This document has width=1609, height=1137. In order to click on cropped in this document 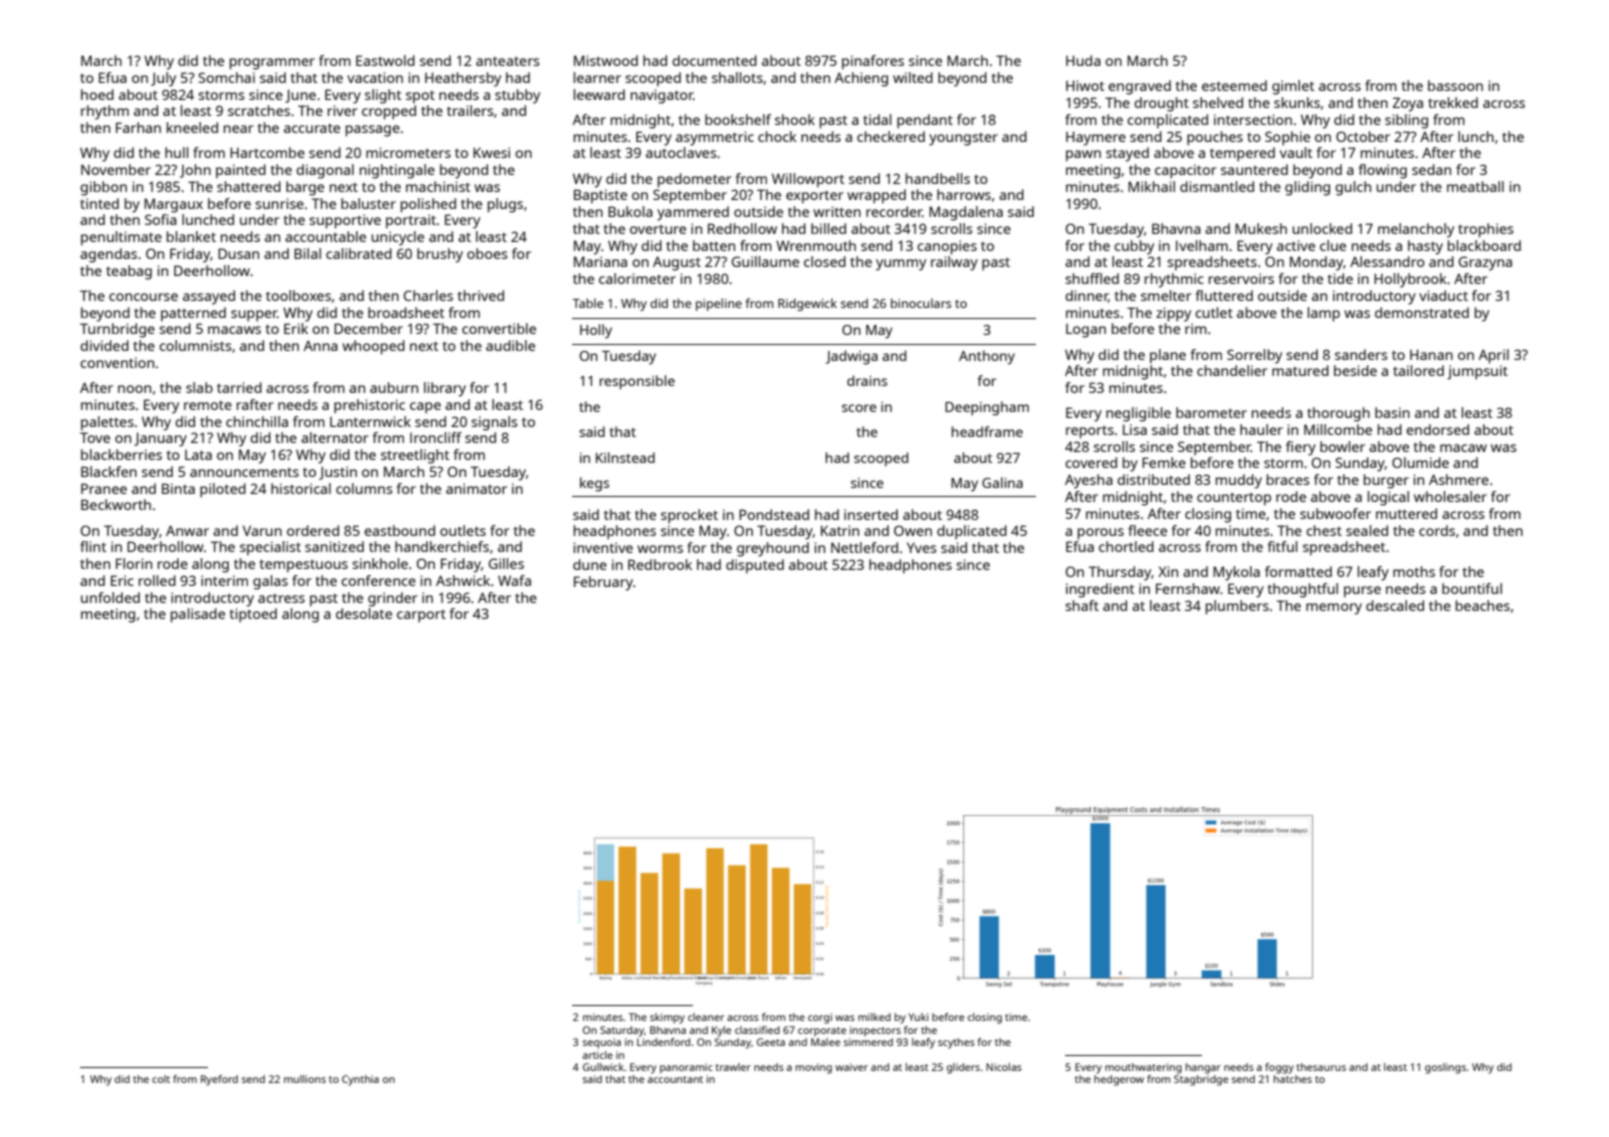, I will do `click(389, 112)`.
